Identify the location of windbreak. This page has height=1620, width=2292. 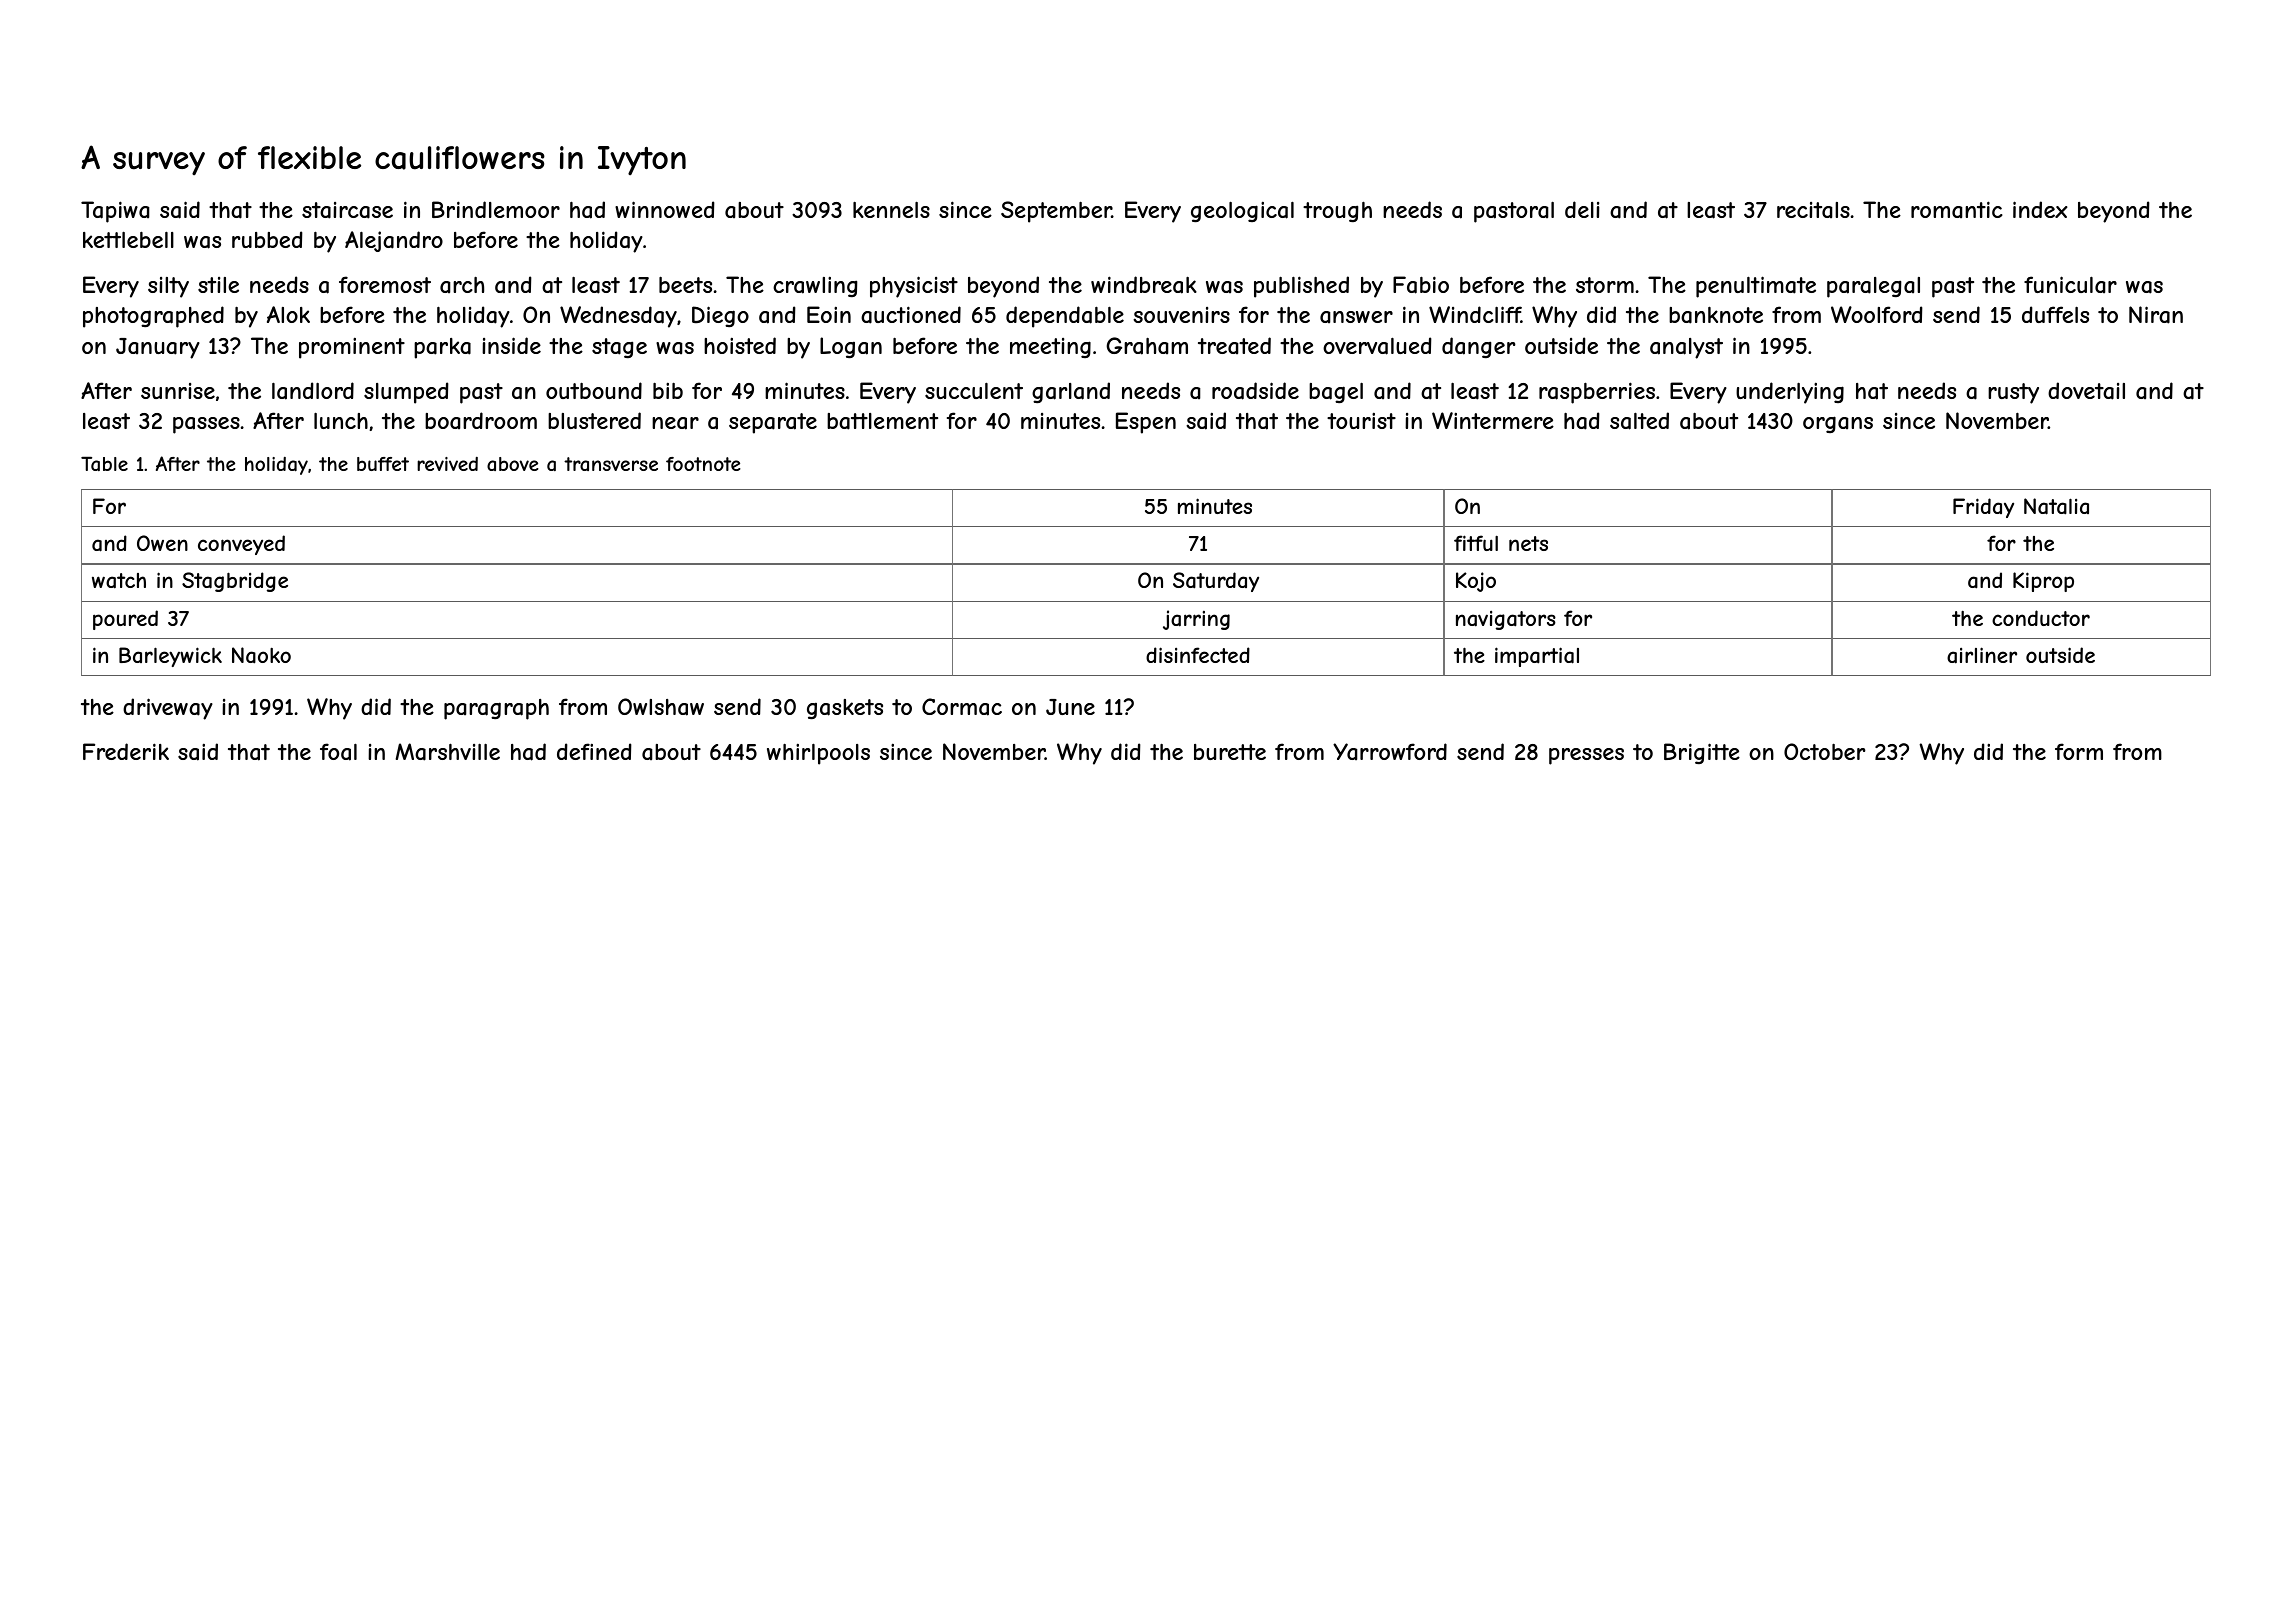
(1144, 285).
